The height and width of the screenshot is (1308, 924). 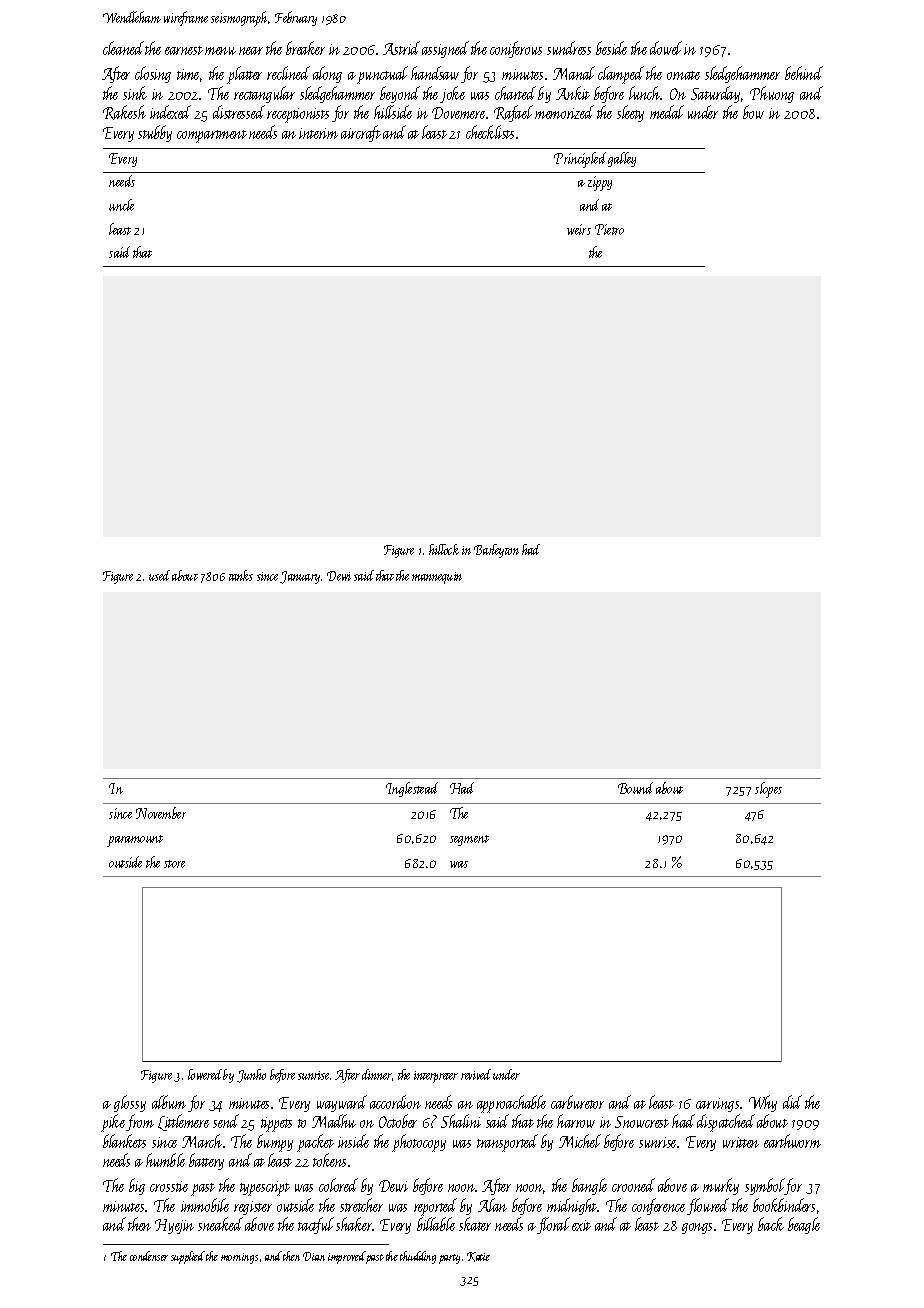 What do you see at coordinates (642, 1122) in the screenshot?
I see `Snowcrest` at bounding box center [642, 1122].
